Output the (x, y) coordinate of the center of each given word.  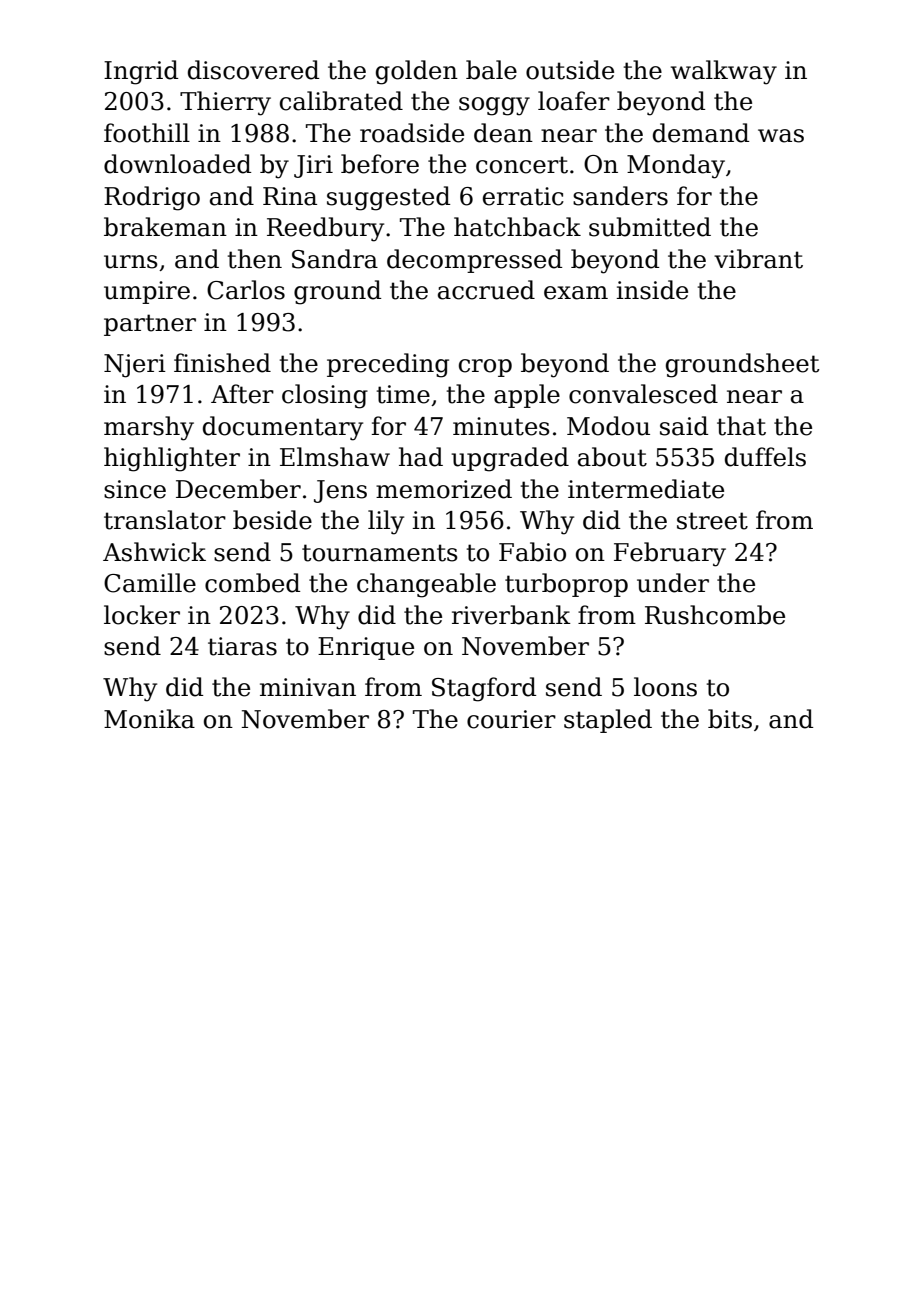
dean (503, 133)
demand (701, 133)
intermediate (646, 489)
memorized (444, 489)
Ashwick (154, 552)
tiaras (242, 646)
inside (652, 290)
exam (576, 293)
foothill (147, 133)
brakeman (165, 227)
